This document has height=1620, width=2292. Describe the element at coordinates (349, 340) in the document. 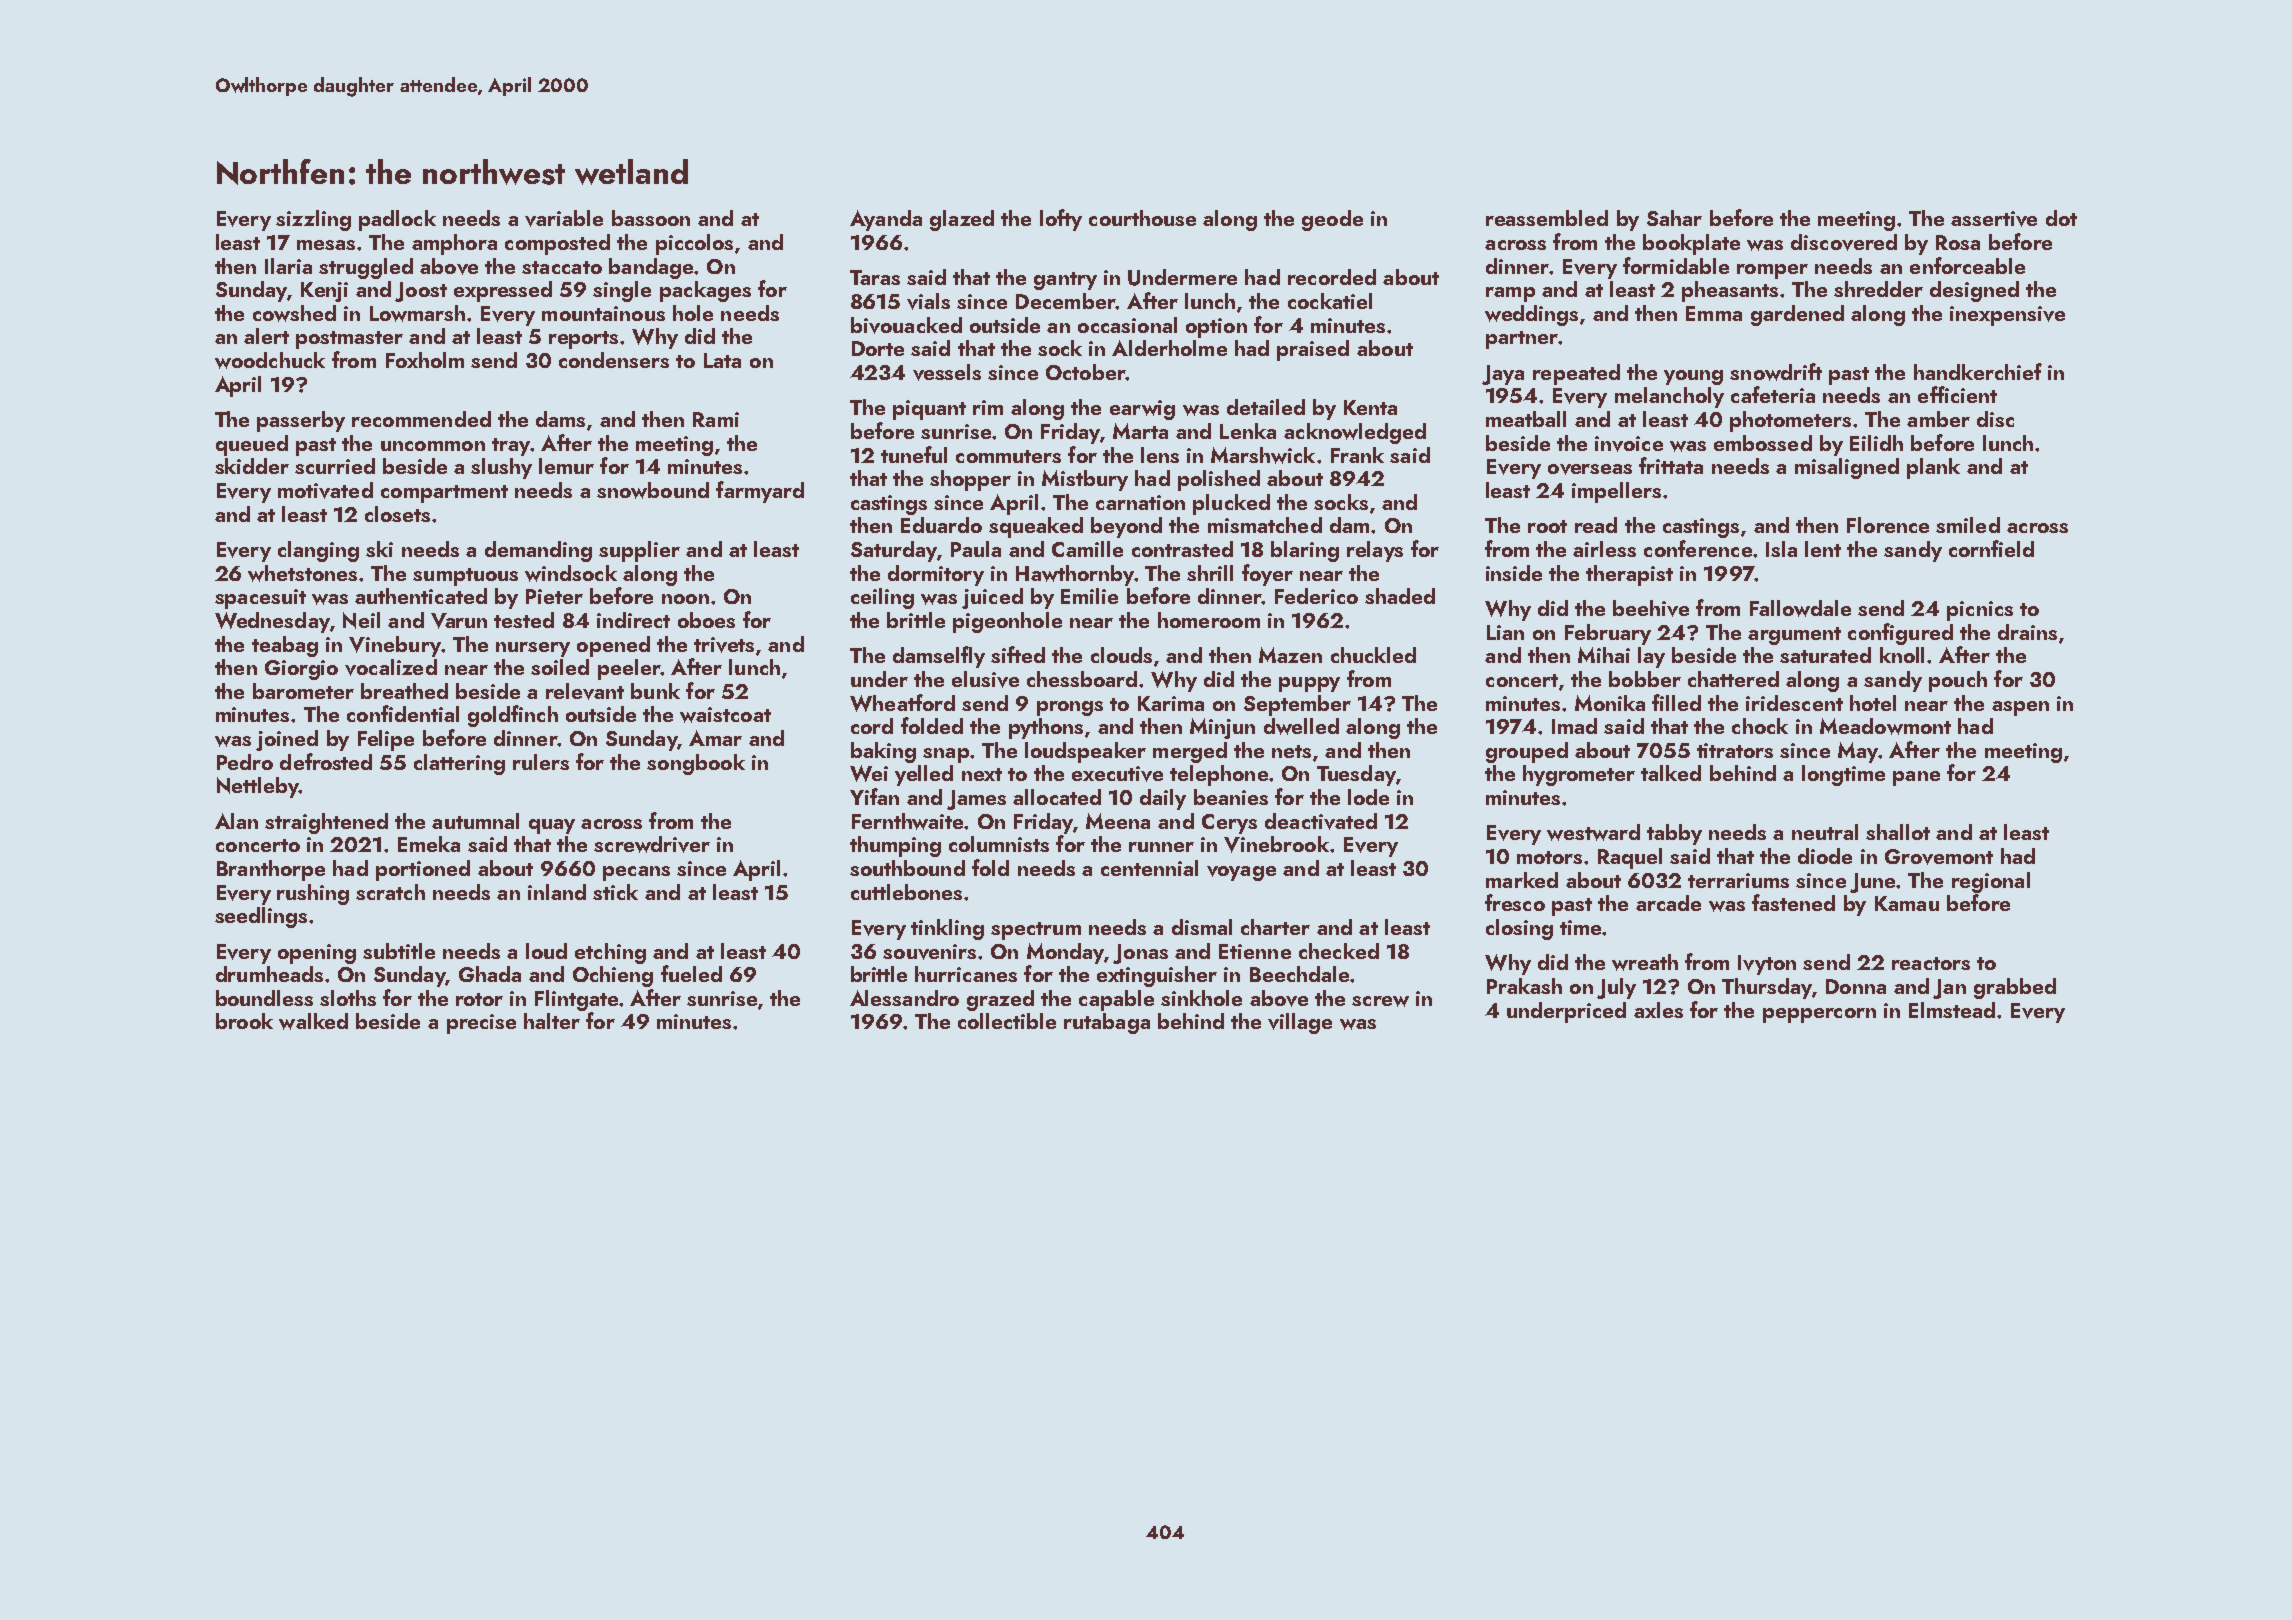

I see `postmaster` at that location.
